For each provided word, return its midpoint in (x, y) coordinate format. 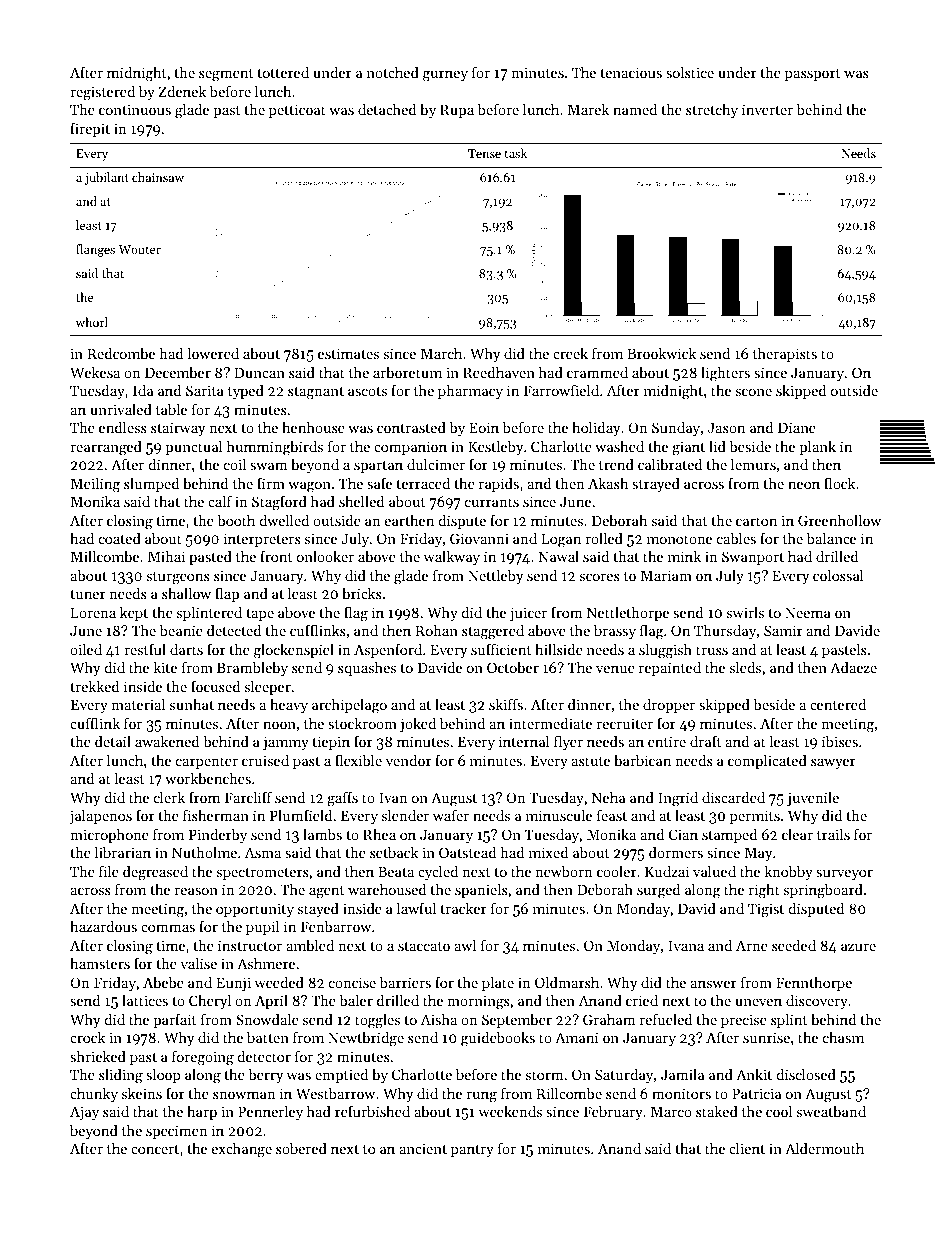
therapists (785, 355)
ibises (840, 741)
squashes (367, 669)
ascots (367, 391)
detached (387, 109)
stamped (729, 836)
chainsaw (158, 177)
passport (812, 75)
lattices (145, 1000)
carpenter (207, 763)
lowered (213, 353)
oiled (86, 649)
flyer (568, 742)
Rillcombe (569, 1093)
